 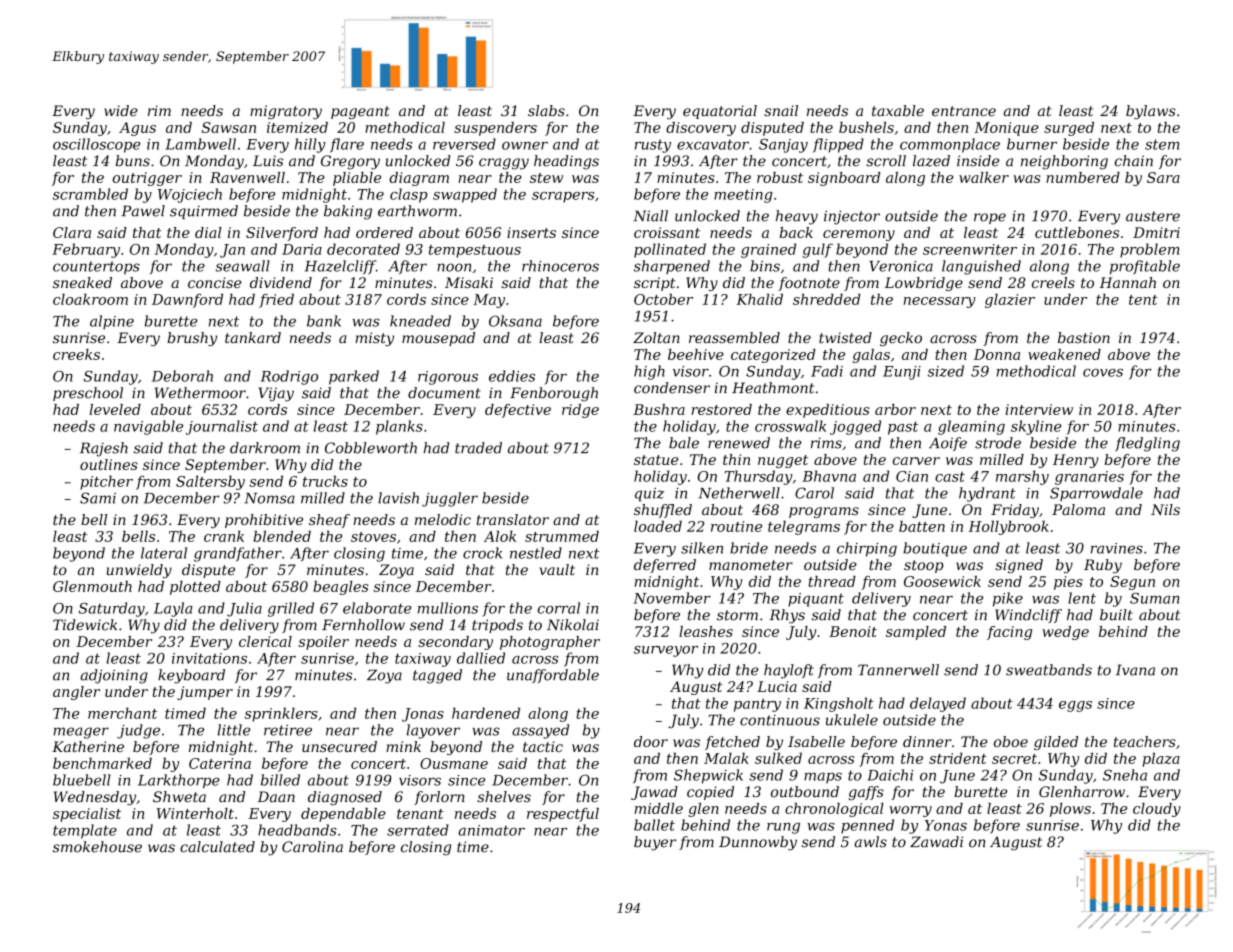 I want to click on leveled, so click(x=115, y=409).
